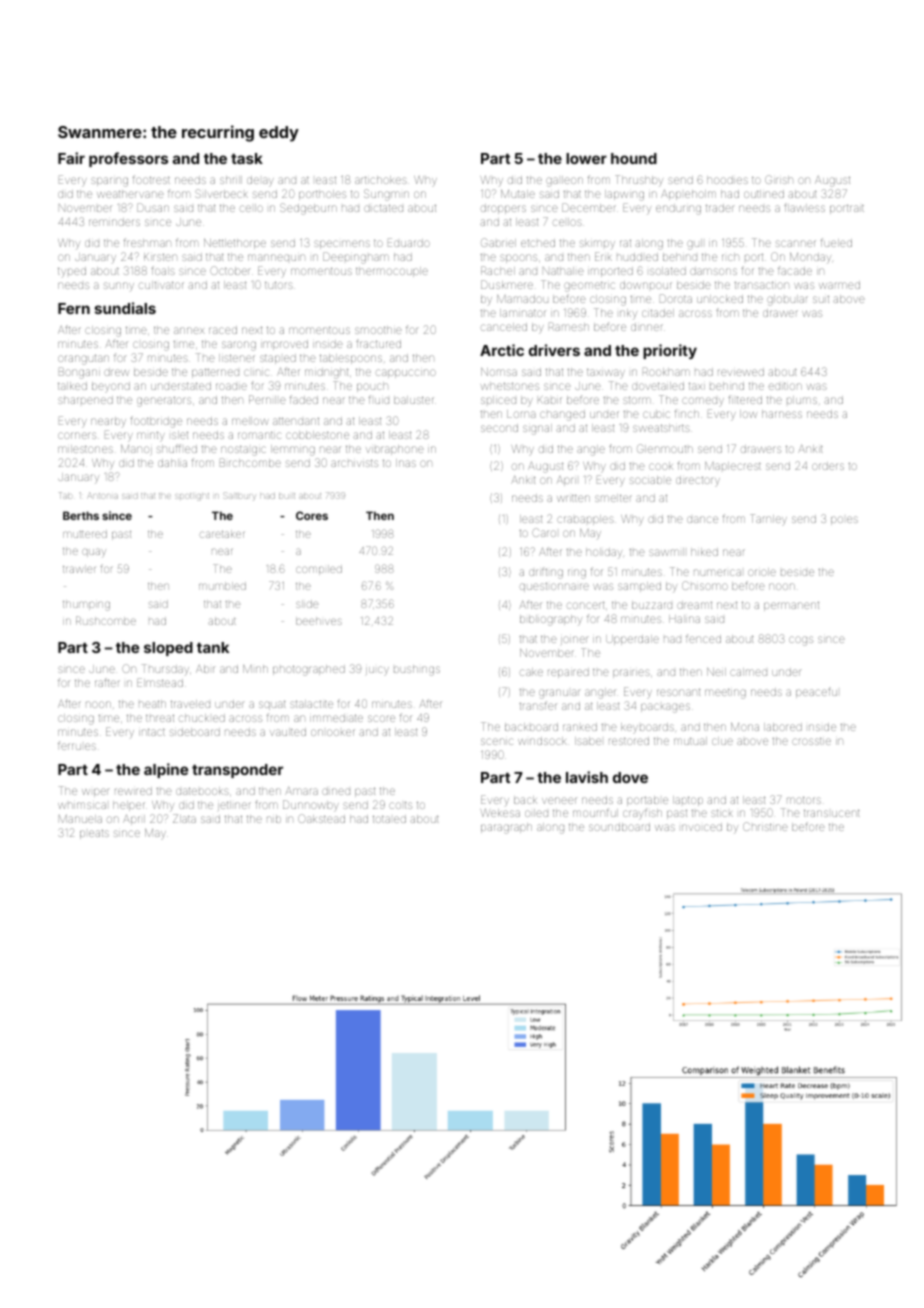 This screenshot has height=1308, width=924. I want to click on joiner, so click(575, 640).
